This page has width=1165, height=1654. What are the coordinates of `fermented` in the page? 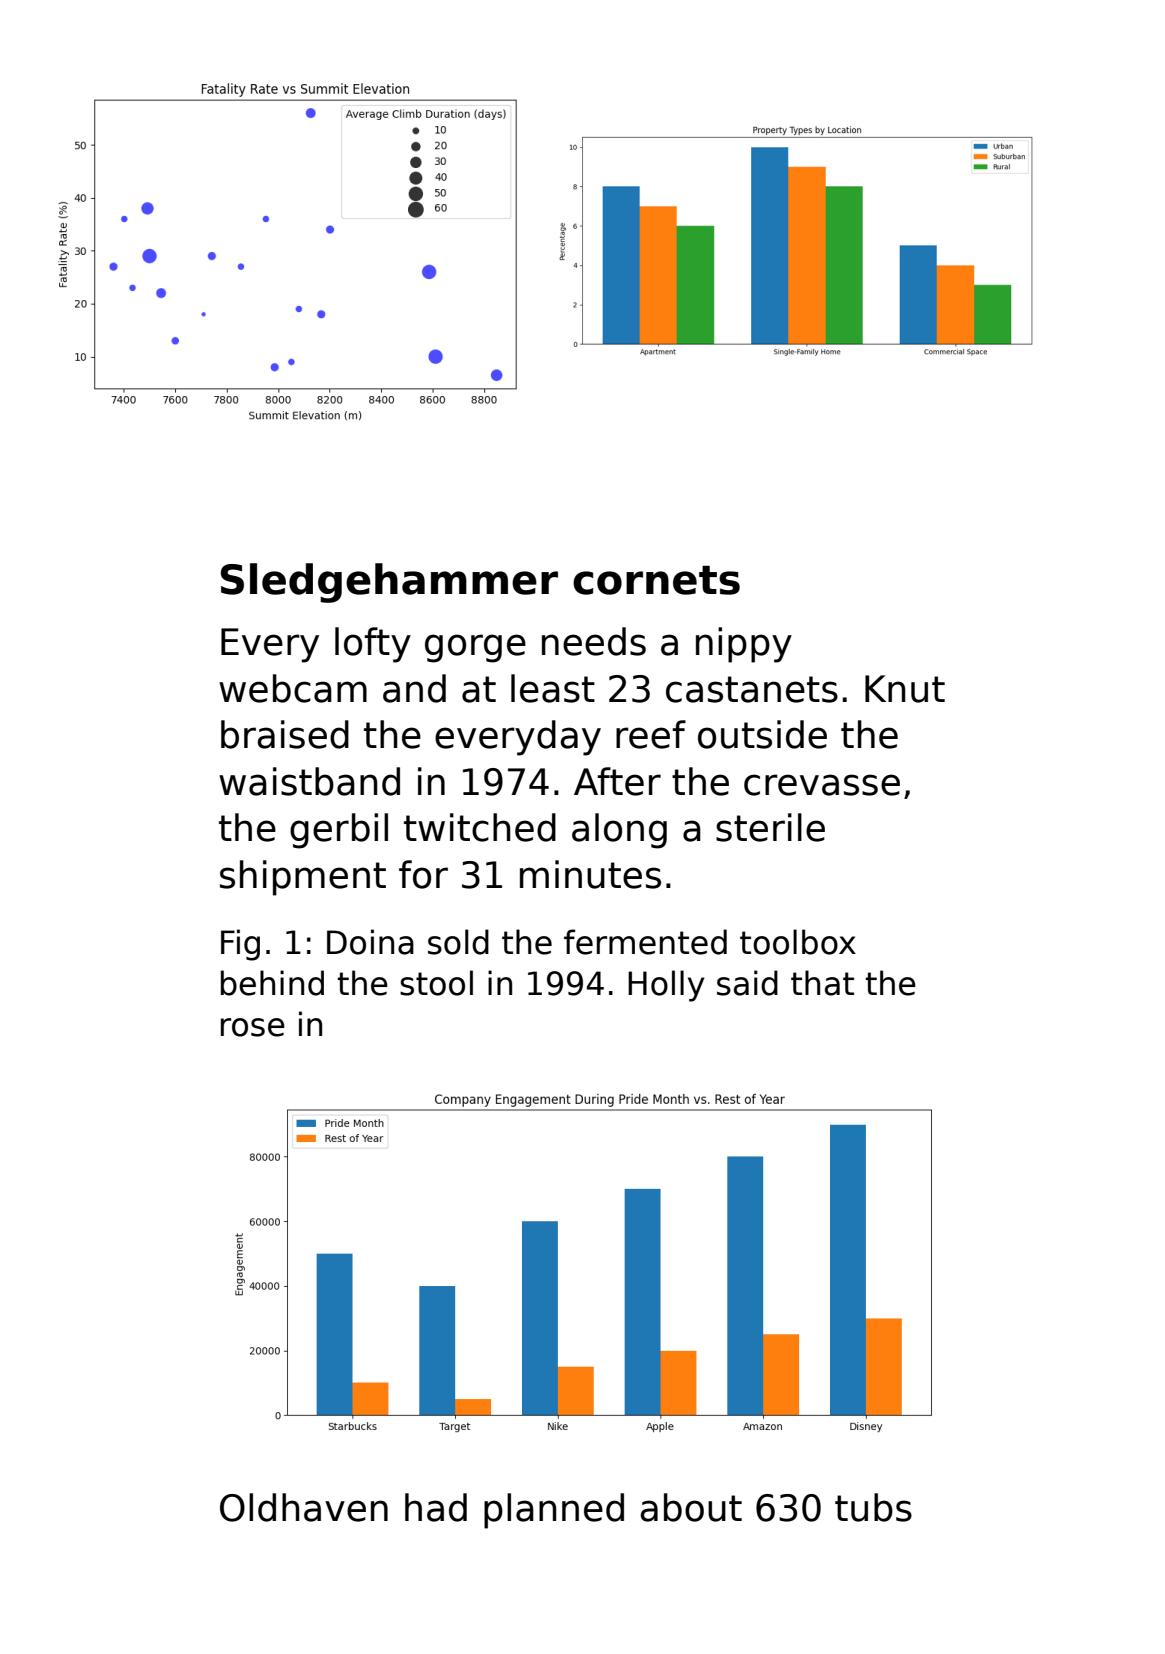 It's located at (645, 942).
